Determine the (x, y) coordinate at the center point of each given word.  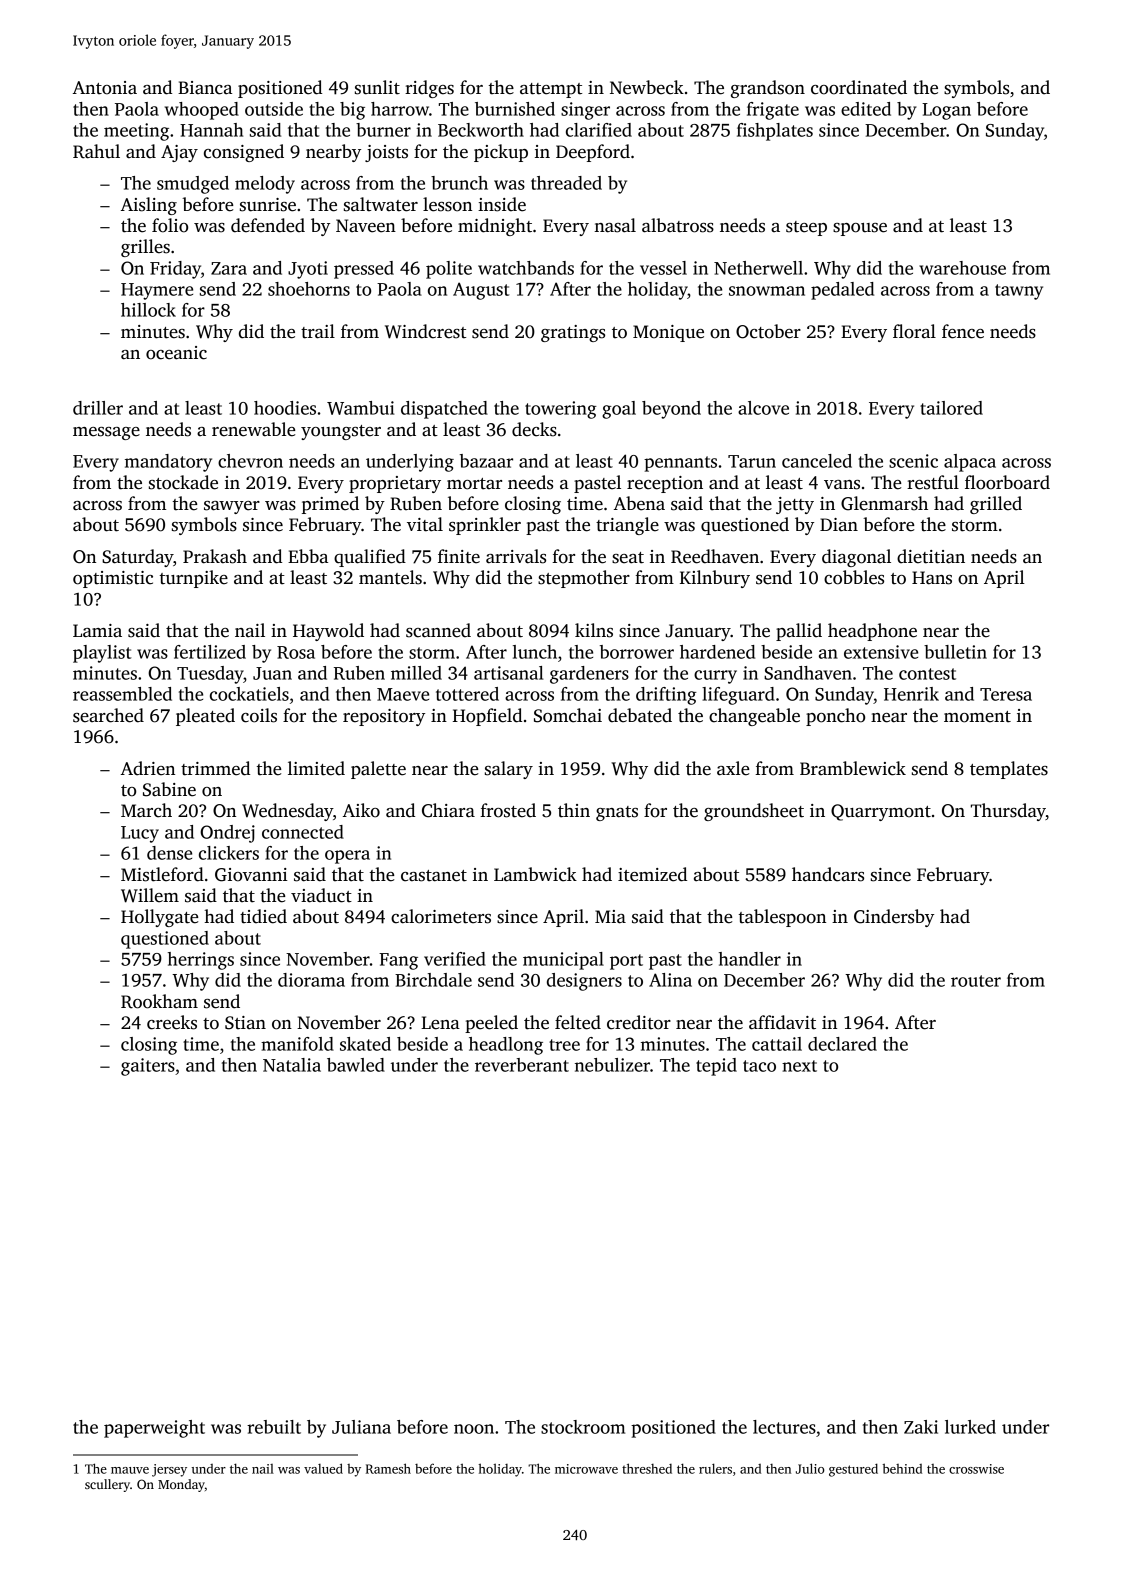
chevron (250, 461)
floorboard (1007, 482)
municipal (563, 961)
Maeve (403, 694)
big (352, 111)
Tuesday (210, 675)
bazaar (486, 461)
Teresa (1006, 694)
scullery (107, 1485)
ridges (429, 89)
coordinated (859, 87)
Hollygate (159, 918)
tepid (716, 1067)
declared (842, 1044)
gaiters (148, 1067)
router (976, 981)
